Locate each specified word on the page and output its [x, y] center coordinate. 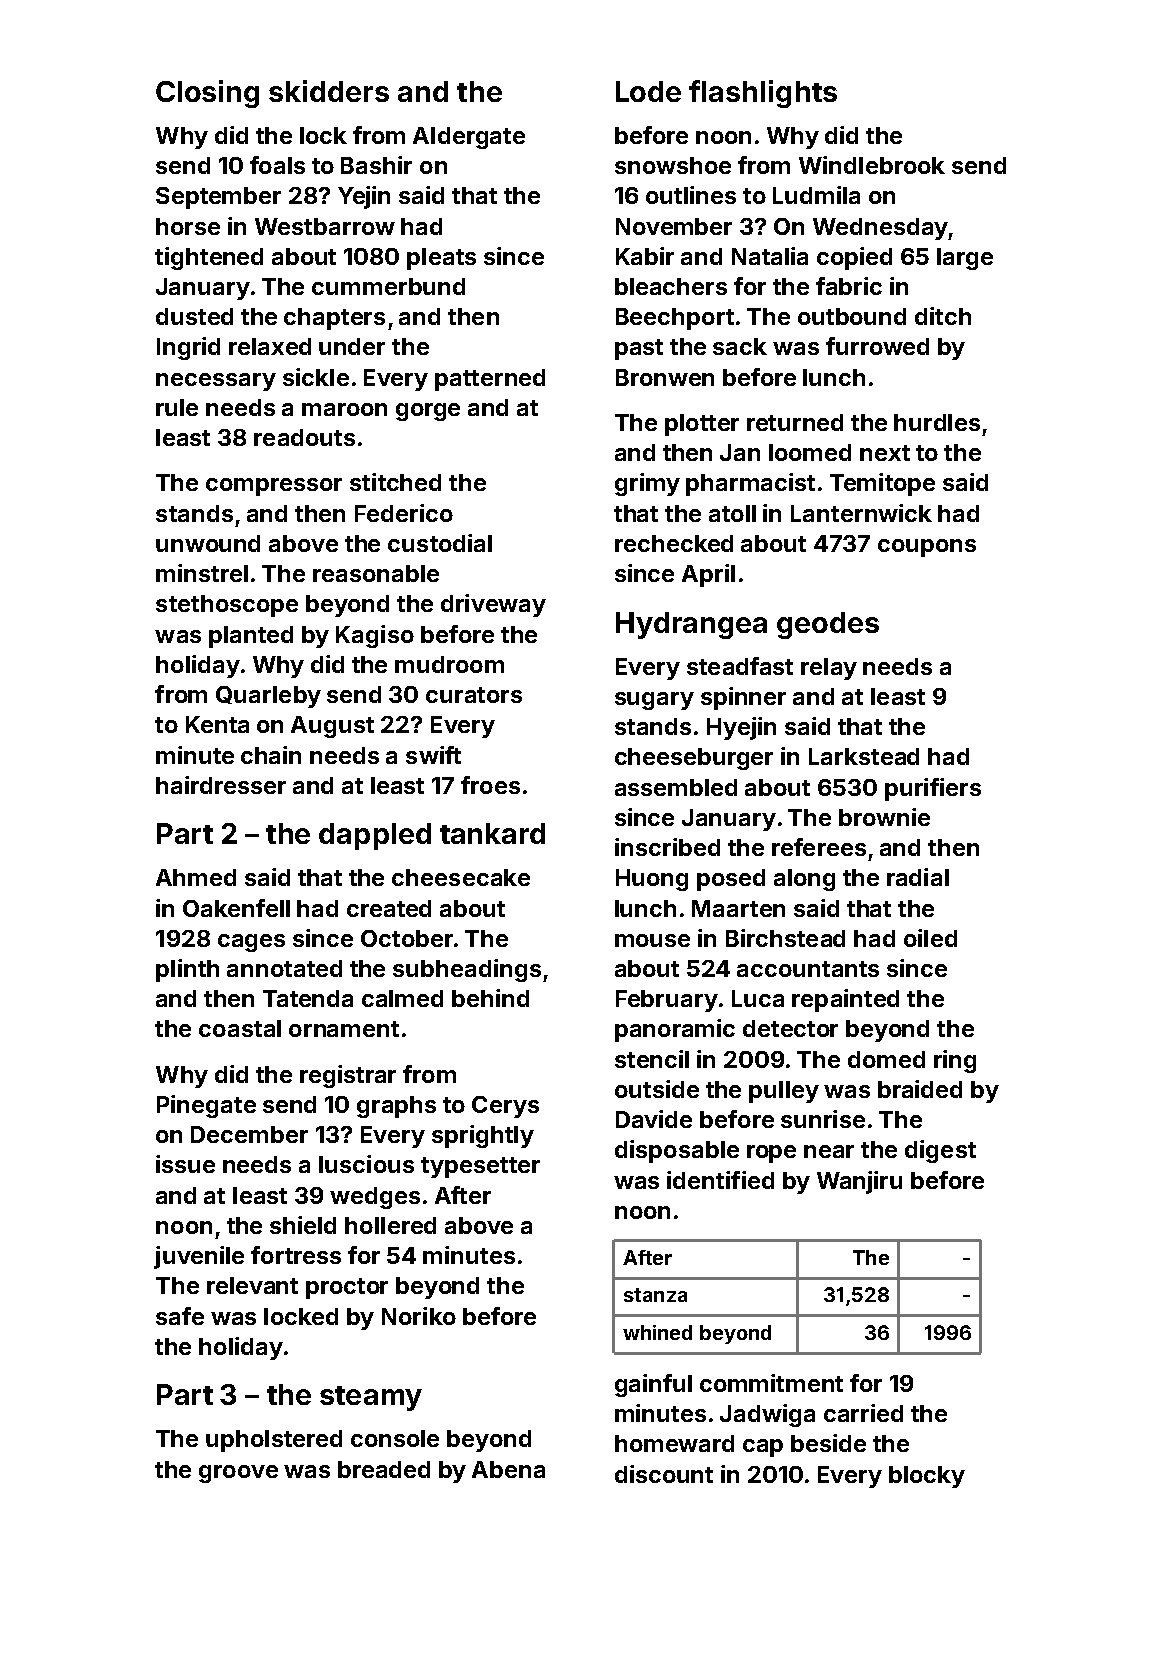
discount [664, 1474]
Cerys [505, 1107]
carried [863, 1413]
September [218, 198]
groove [238, 1474]
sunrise [823, 1119]
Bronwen [665, 377]
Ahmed [196, 877]
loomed [810, 452]
